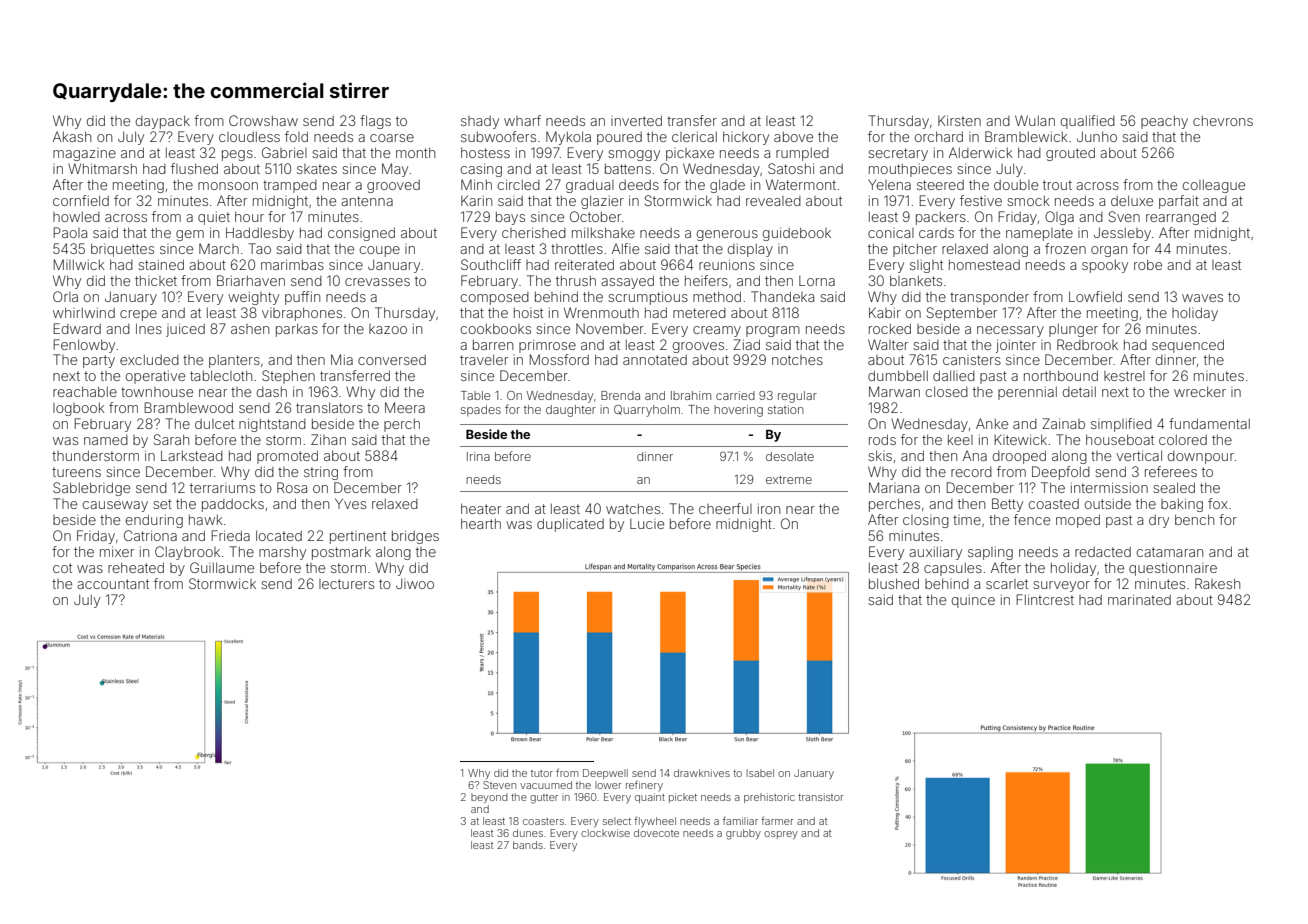 Image resolution: width=1308 pixels, height=924 pixels. Describe the element at coordinates (375, 122) in the page. I see `flags` at that location.
